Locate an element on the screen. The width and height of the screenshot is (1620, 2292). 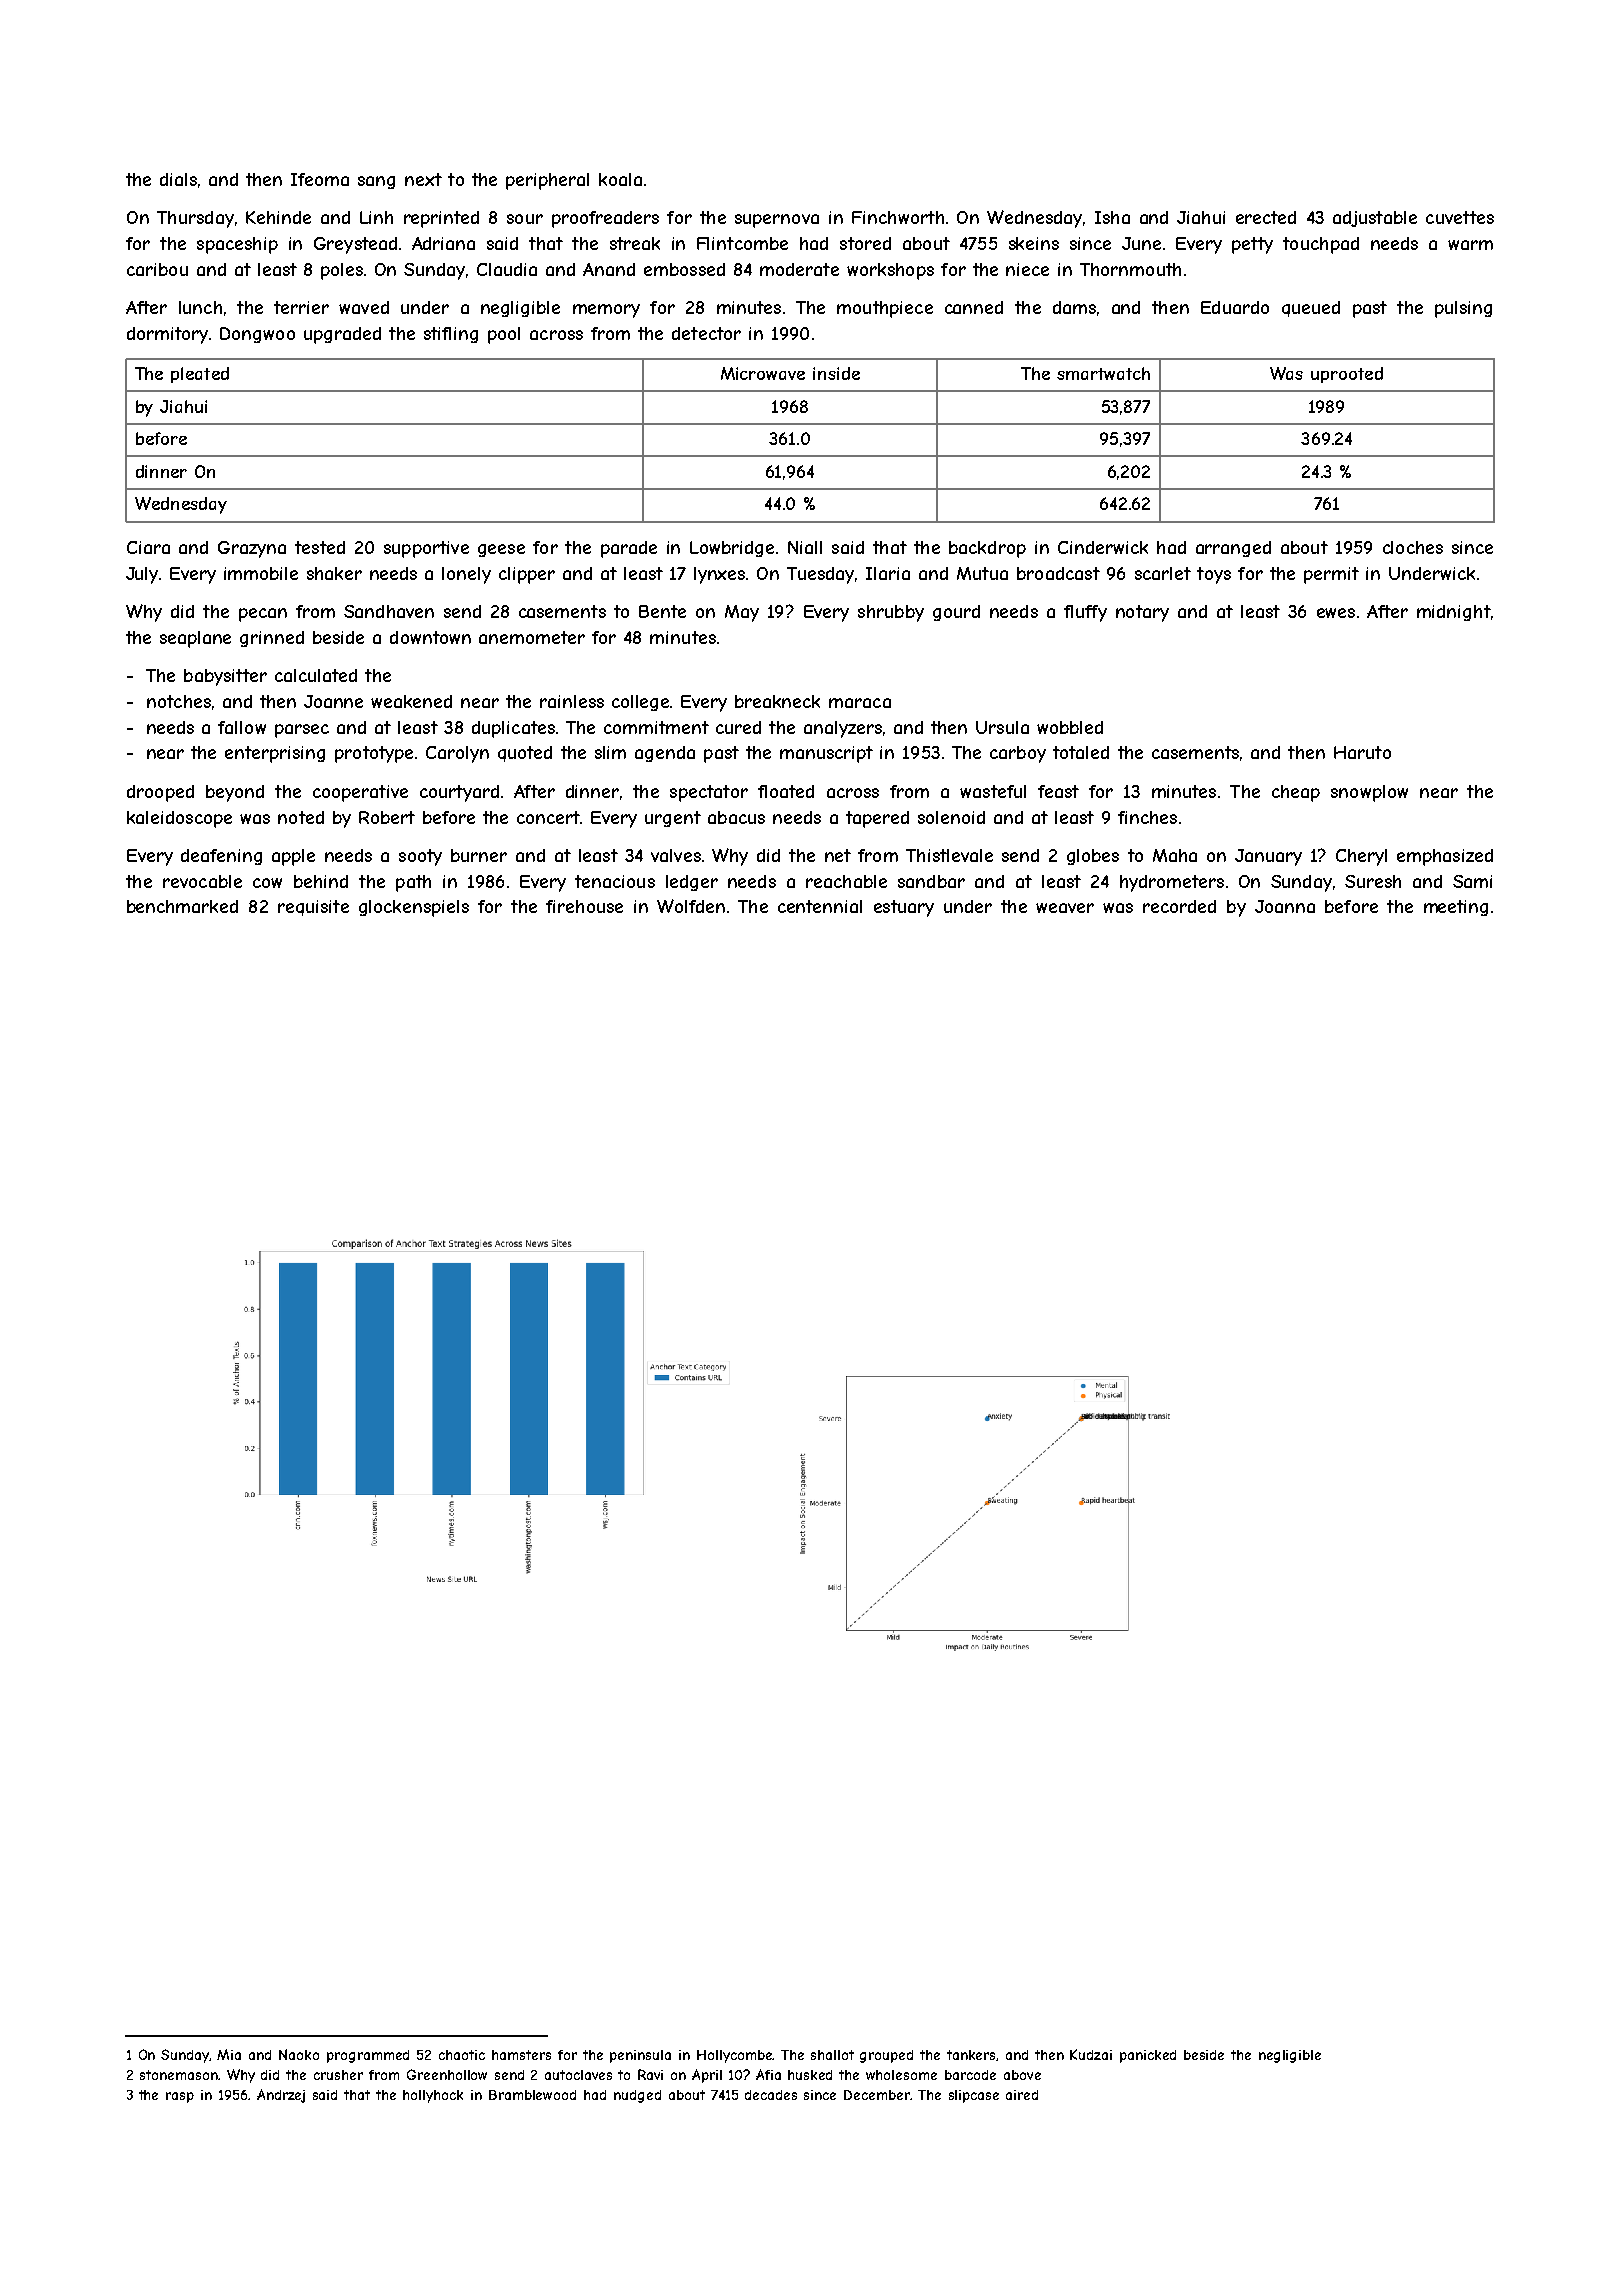
Ciara is located at coordinates (148, 547).
